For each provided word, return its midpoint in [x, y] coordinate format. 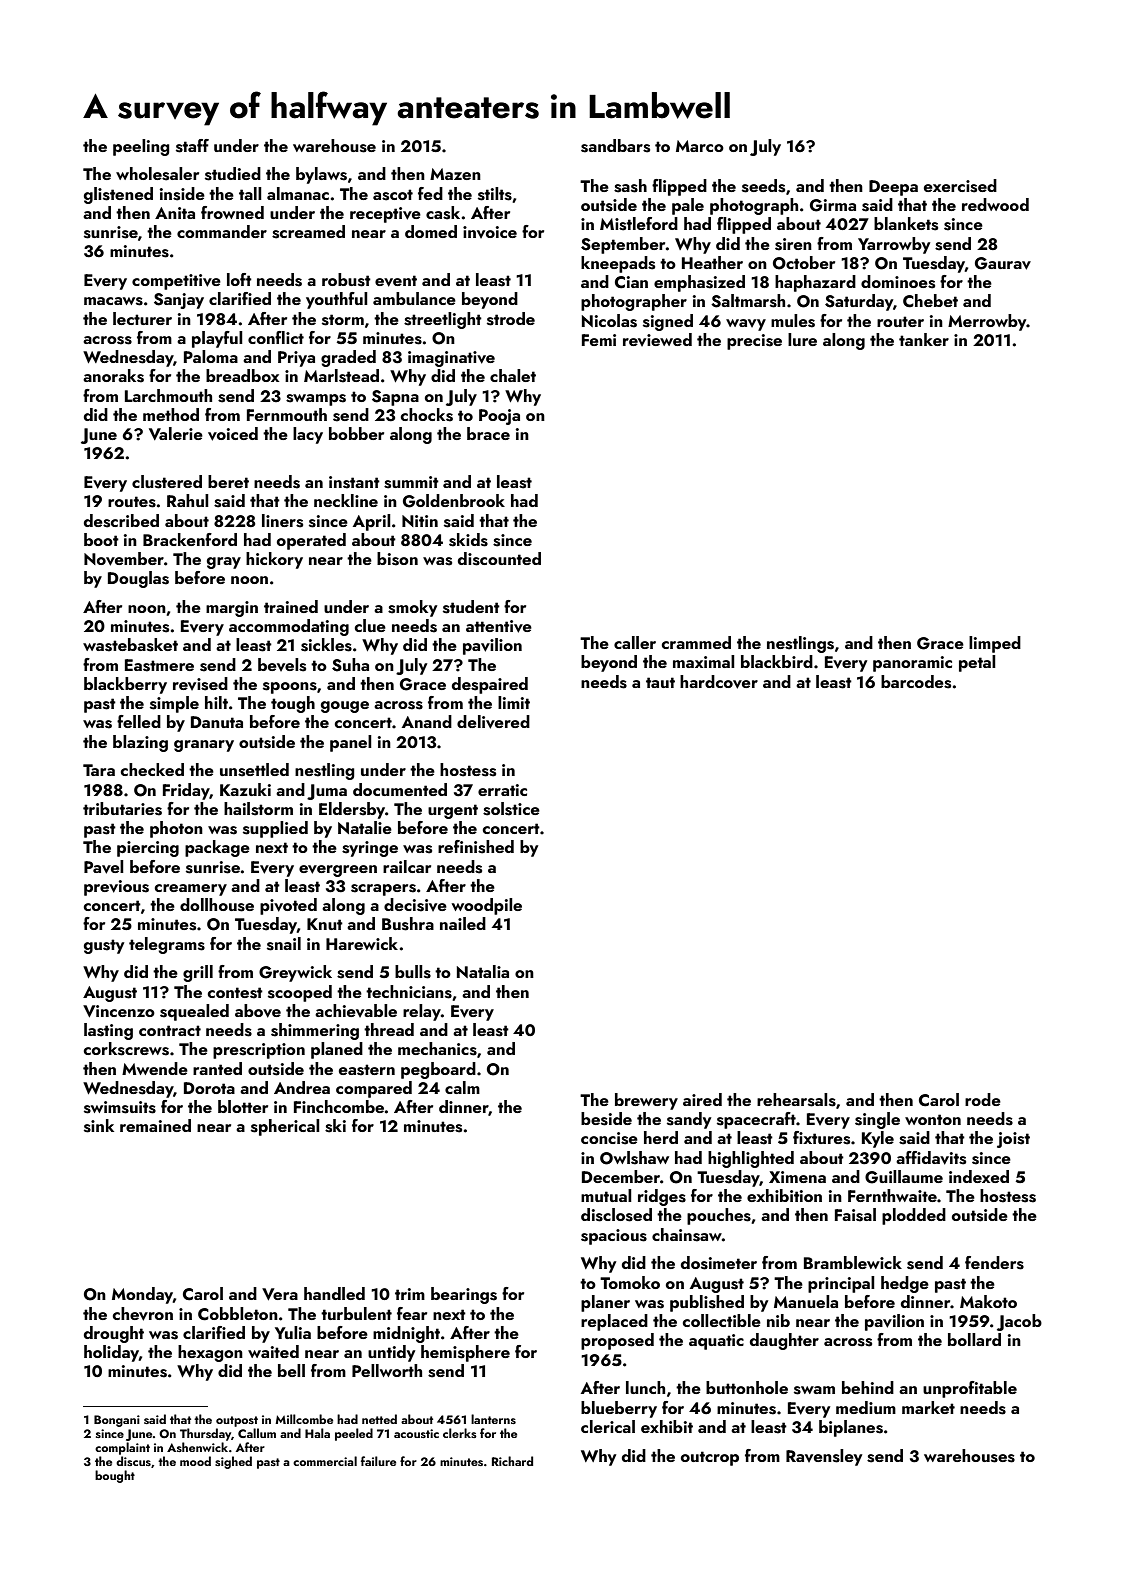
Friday [186, 791]
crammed [696, 642]
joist [1013, 1140]
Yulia [293, 1332]
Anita [175, 213]
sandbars [615, 146]
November [124, 559]
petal [977, 663]
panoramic [912, 664]
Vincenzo [119, 1011]
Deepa [893, 188]
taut [660, 682]
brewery [646, 1101]
